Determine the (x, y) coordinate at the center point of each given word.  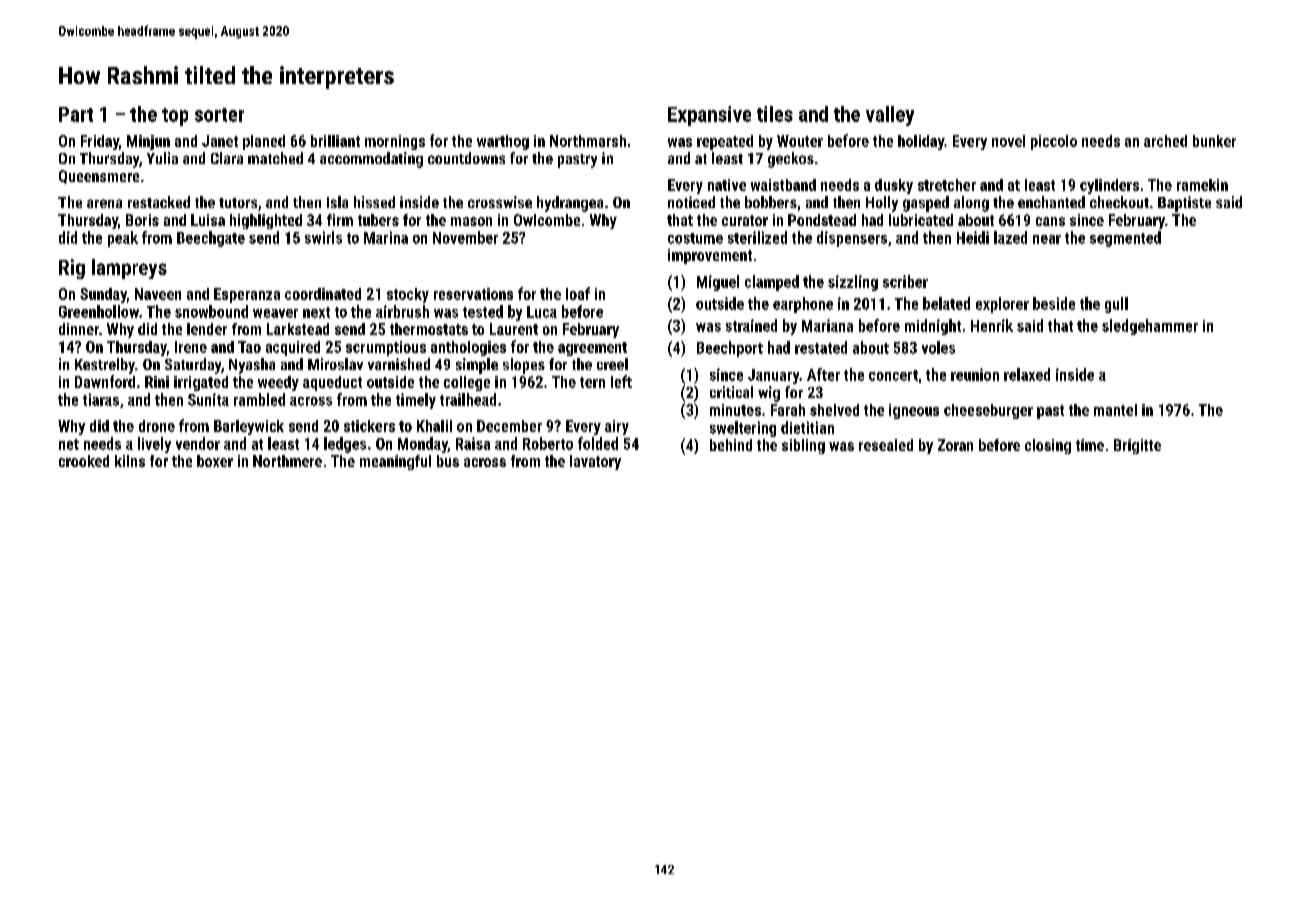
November (465, 237)
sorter (219, 115)
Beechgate (211, 239)
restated (821, 347)
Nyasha (252, 366)
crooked (84, 461)
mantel (1115, 410)
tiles (775, 114)
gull (1116, 305)
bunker (1214, 141)
